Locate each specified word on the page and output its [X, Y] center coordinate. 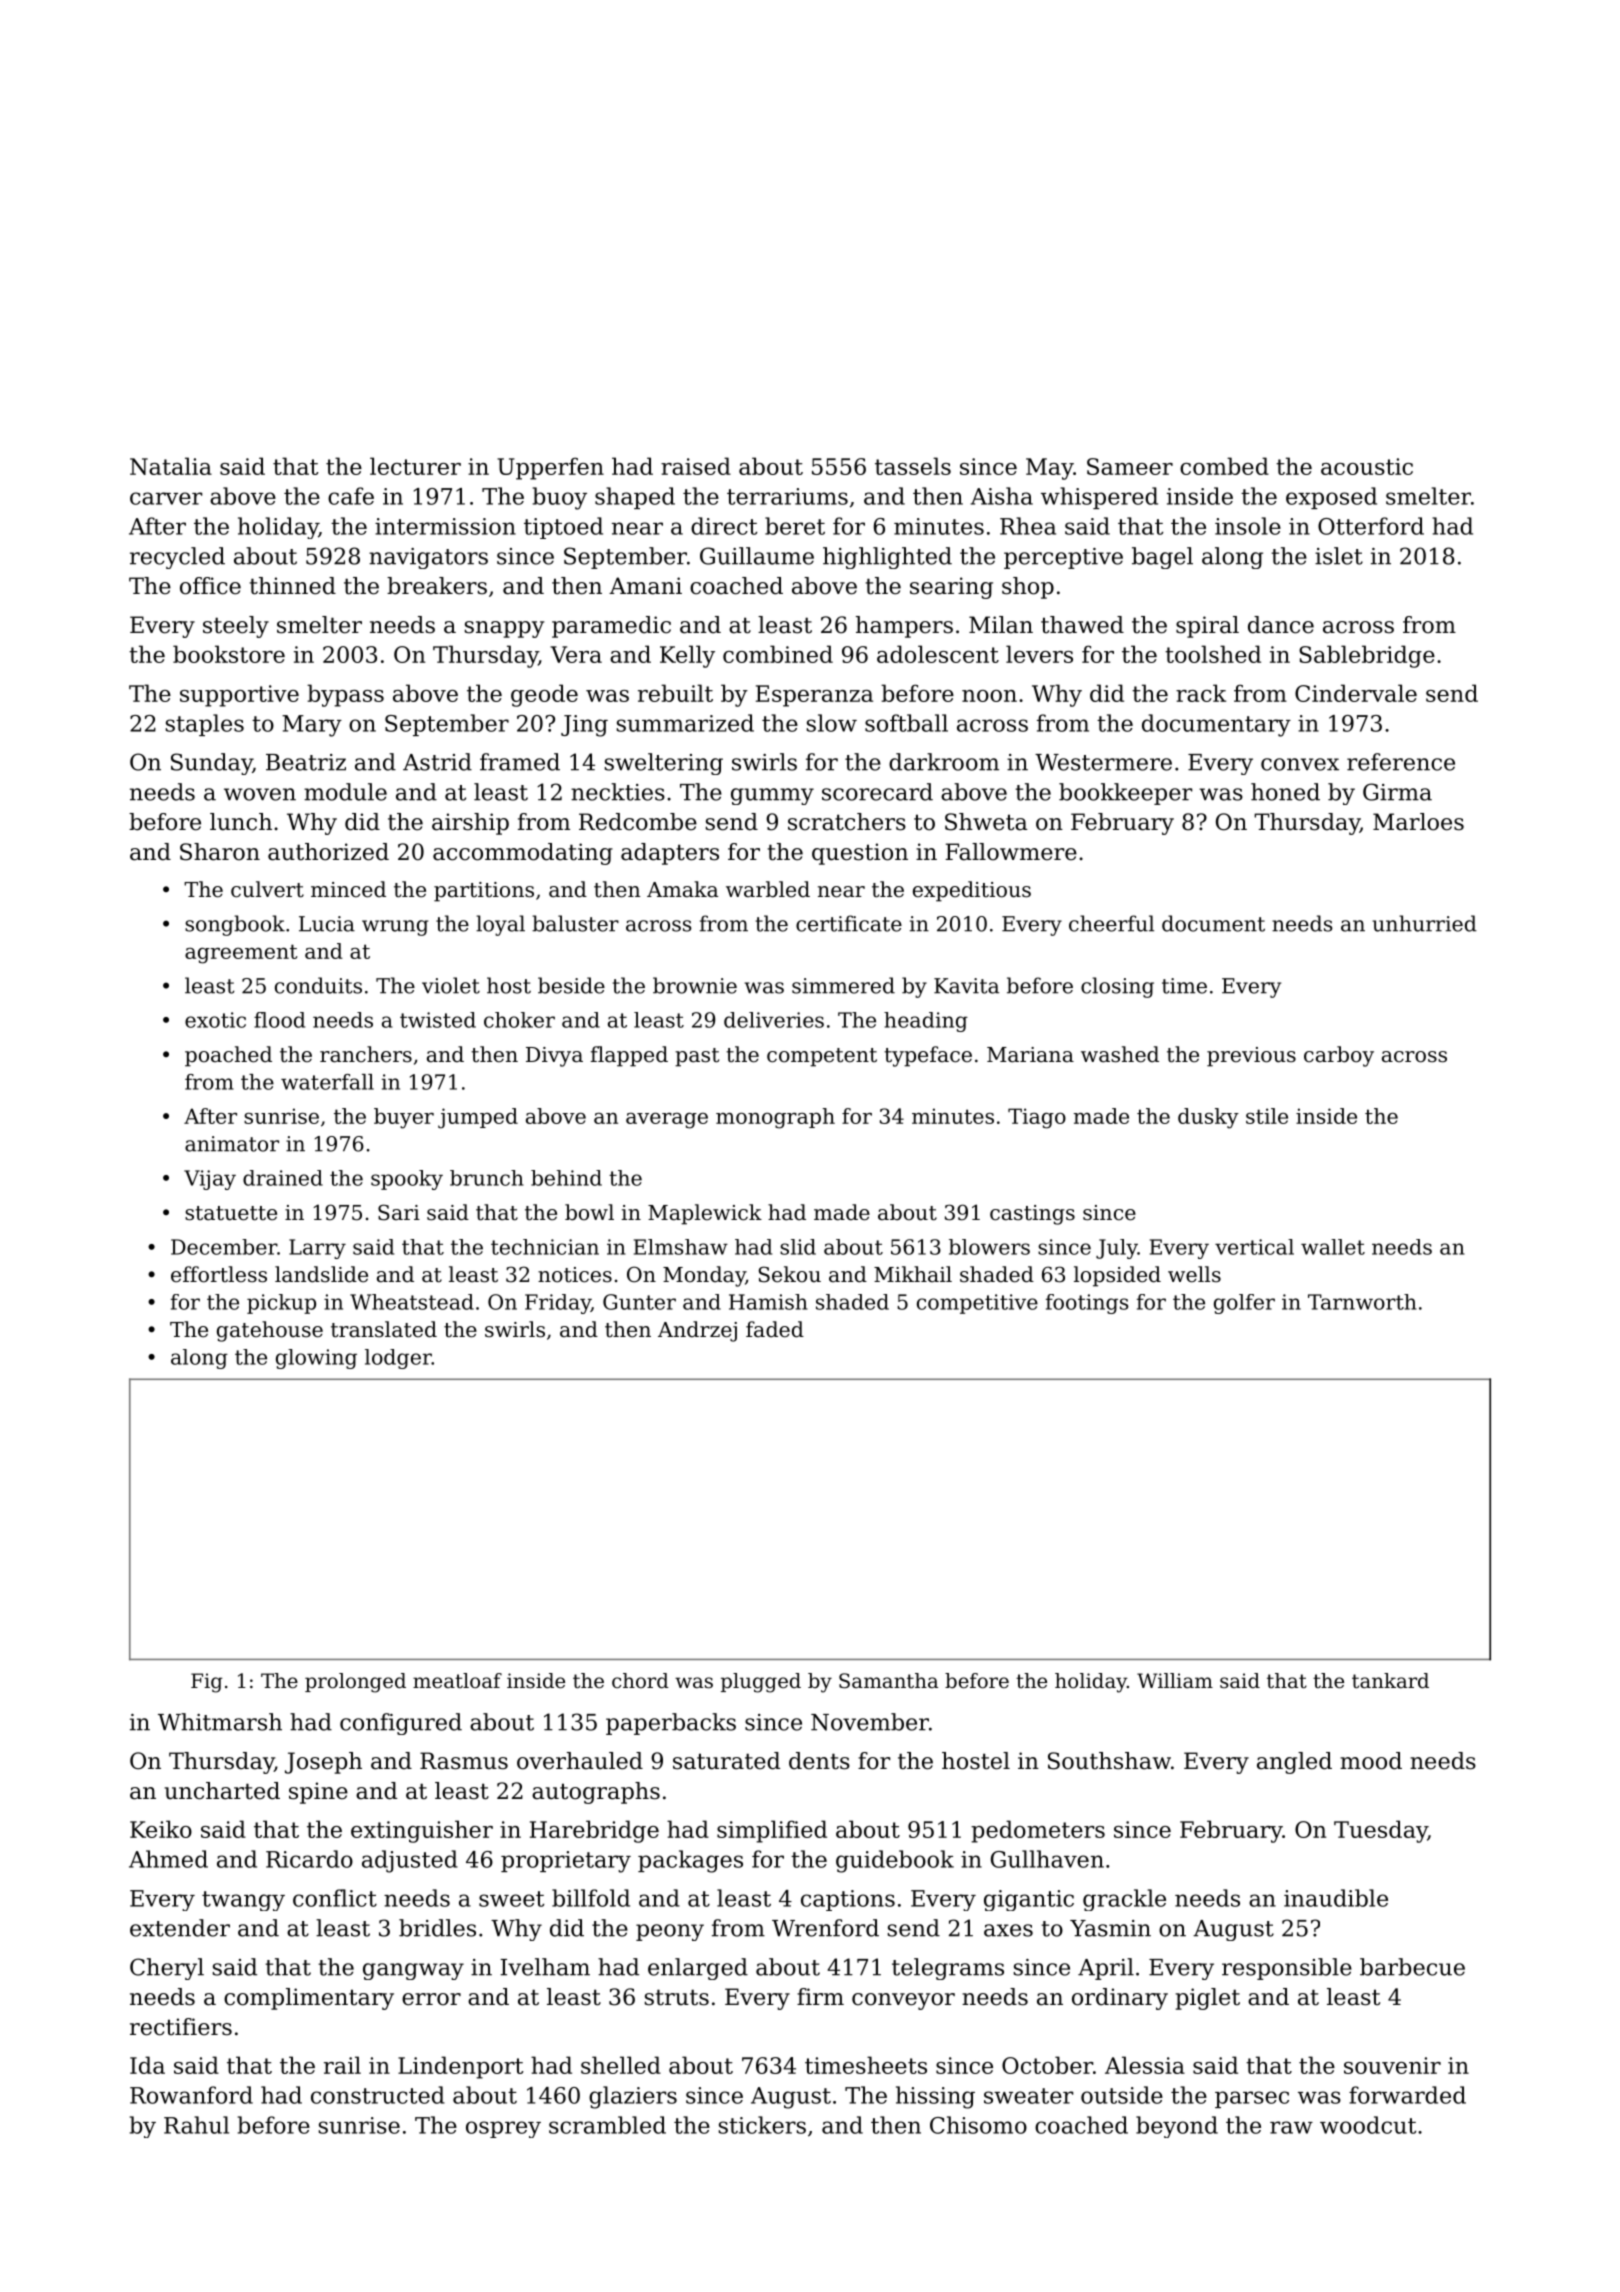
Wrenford [825, 1928]
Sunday [211, 764]
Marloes [1418, 822]
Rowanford [191, 2095]
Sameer [1130, 466]
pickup [281, 1304]
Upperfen [550, 468]
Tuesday [1381, 1831]
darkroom [944, 762]
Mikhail [913, 1274]
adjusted [410, 1861]
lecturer [415, 466]
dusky [1208, 1118]
